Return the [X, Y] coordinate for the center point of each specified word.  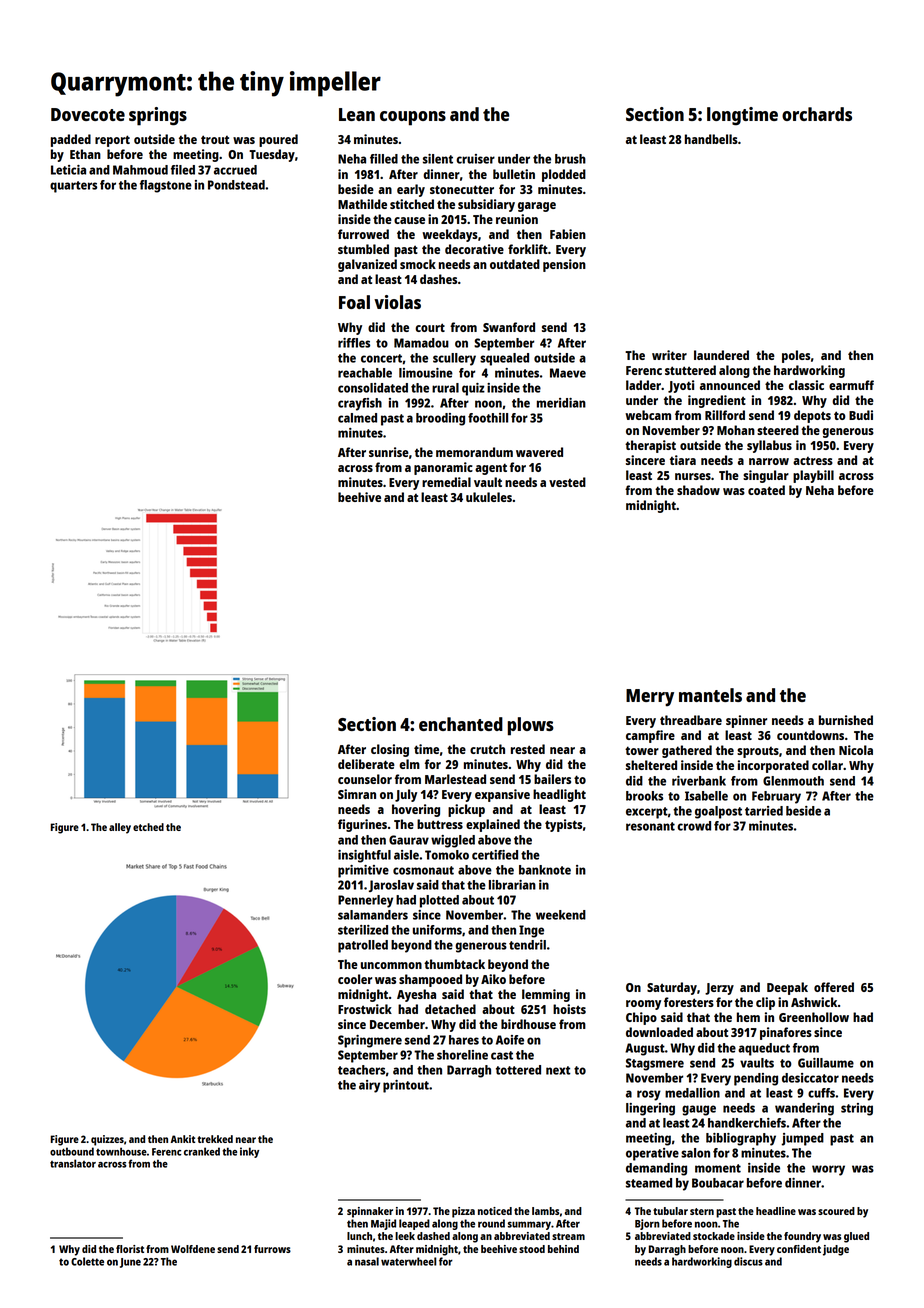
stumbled [363, 249]
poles [796, 356]
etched [148, 827]
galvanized [367, 265]
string [857, 1109]
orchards [817, 114]
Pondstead [236, 185]
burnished [846, 720]
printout [406, 1086]
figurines [362, 825]
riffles [354, 343]
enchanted [461, 724]
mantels [710, 695]
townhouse [121, 1151]
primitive [363, 871]
